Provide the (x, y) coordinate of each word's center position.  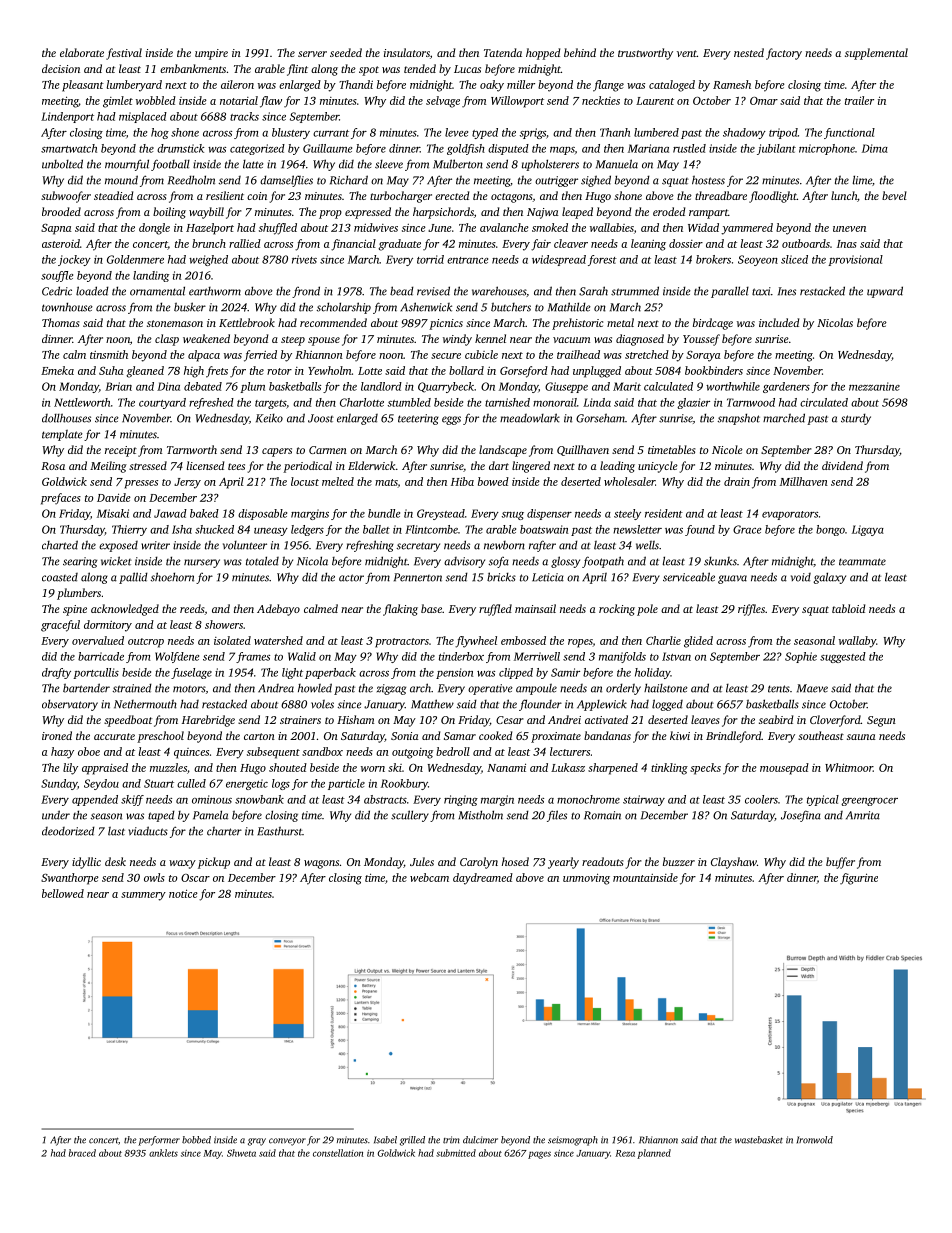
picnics (446, 324)
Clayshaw (734, 863)
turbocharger (401, 197)
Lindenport (67, 117)
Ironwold (815, 1140)
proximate (556, 737)
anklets (163, 1153)
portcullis (96, 673)
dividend (842, 465)
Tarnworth (192, 449)
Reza (625, 1153)
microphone (827, 149)
